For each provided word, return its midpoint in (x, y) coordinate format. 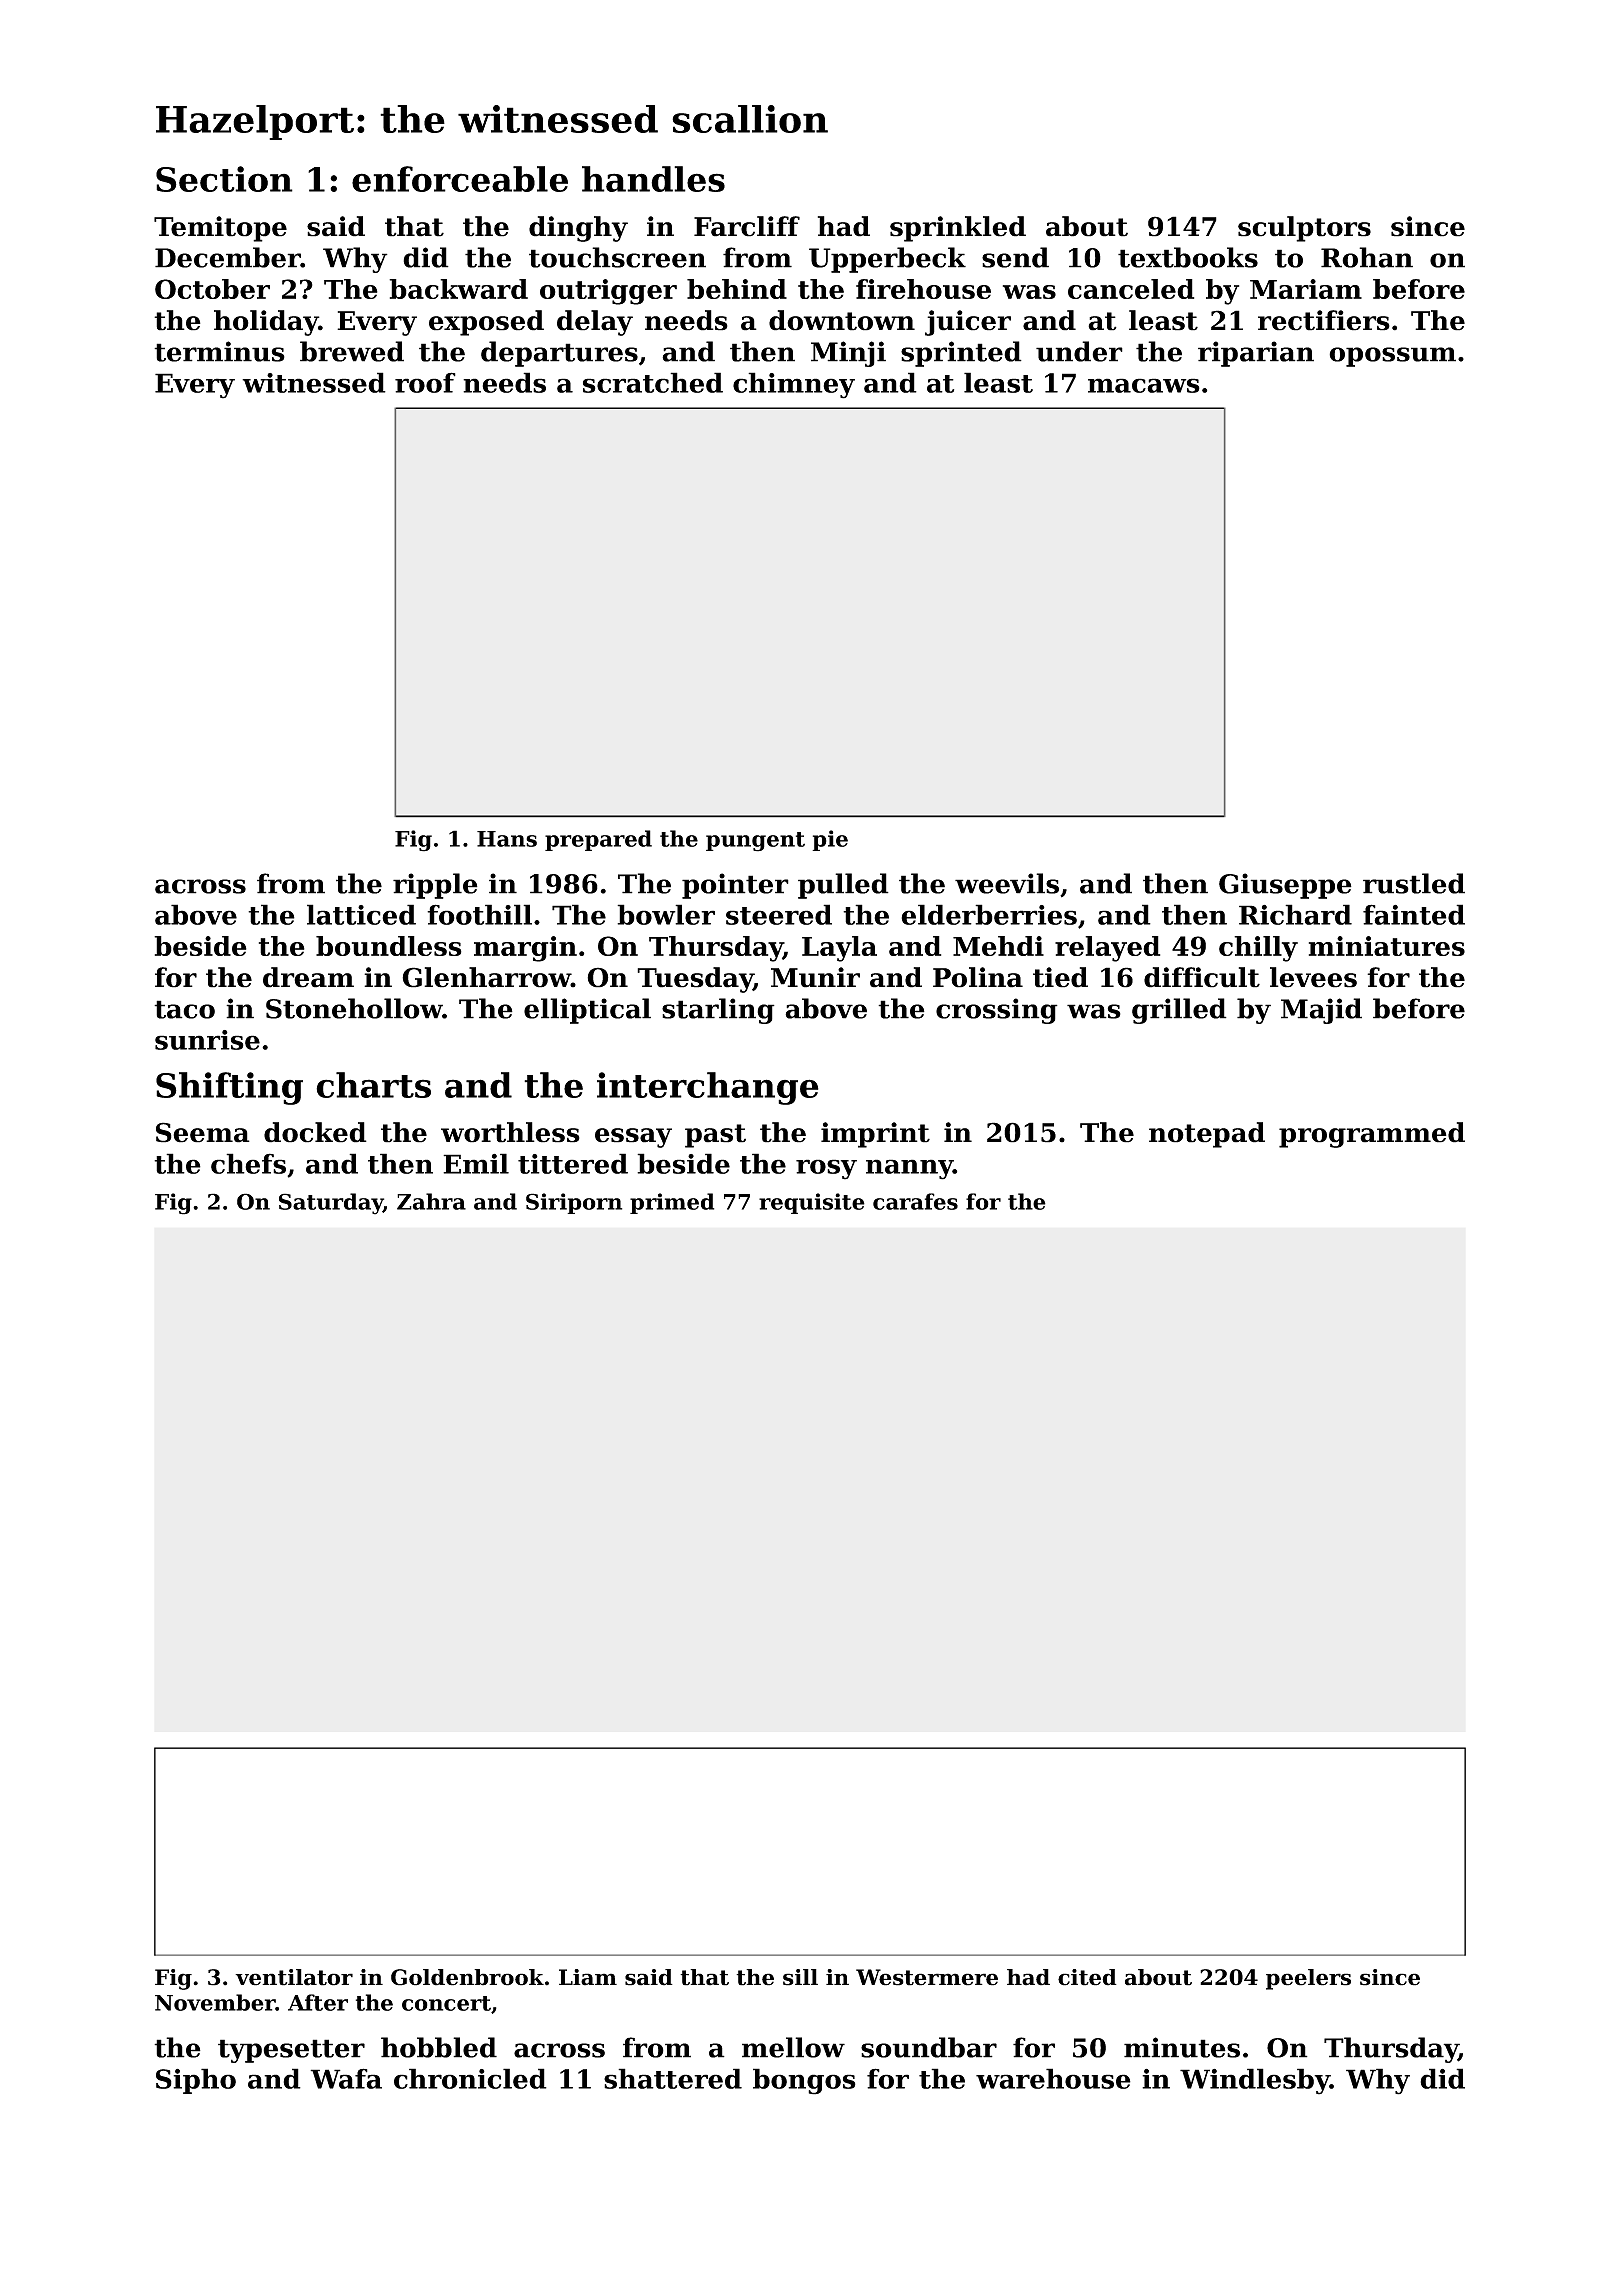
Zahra (431, 1201)
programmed (1372, 1135)
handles (653, 179)
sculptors (1304, 229)
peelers (1308, 1979)
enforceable (460, 179)
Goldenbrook (467, 1977)
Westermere (927, 1977)
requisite (812, 1203)
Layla (839, 949)
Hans (507, 839)
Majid (1321, 1011)
